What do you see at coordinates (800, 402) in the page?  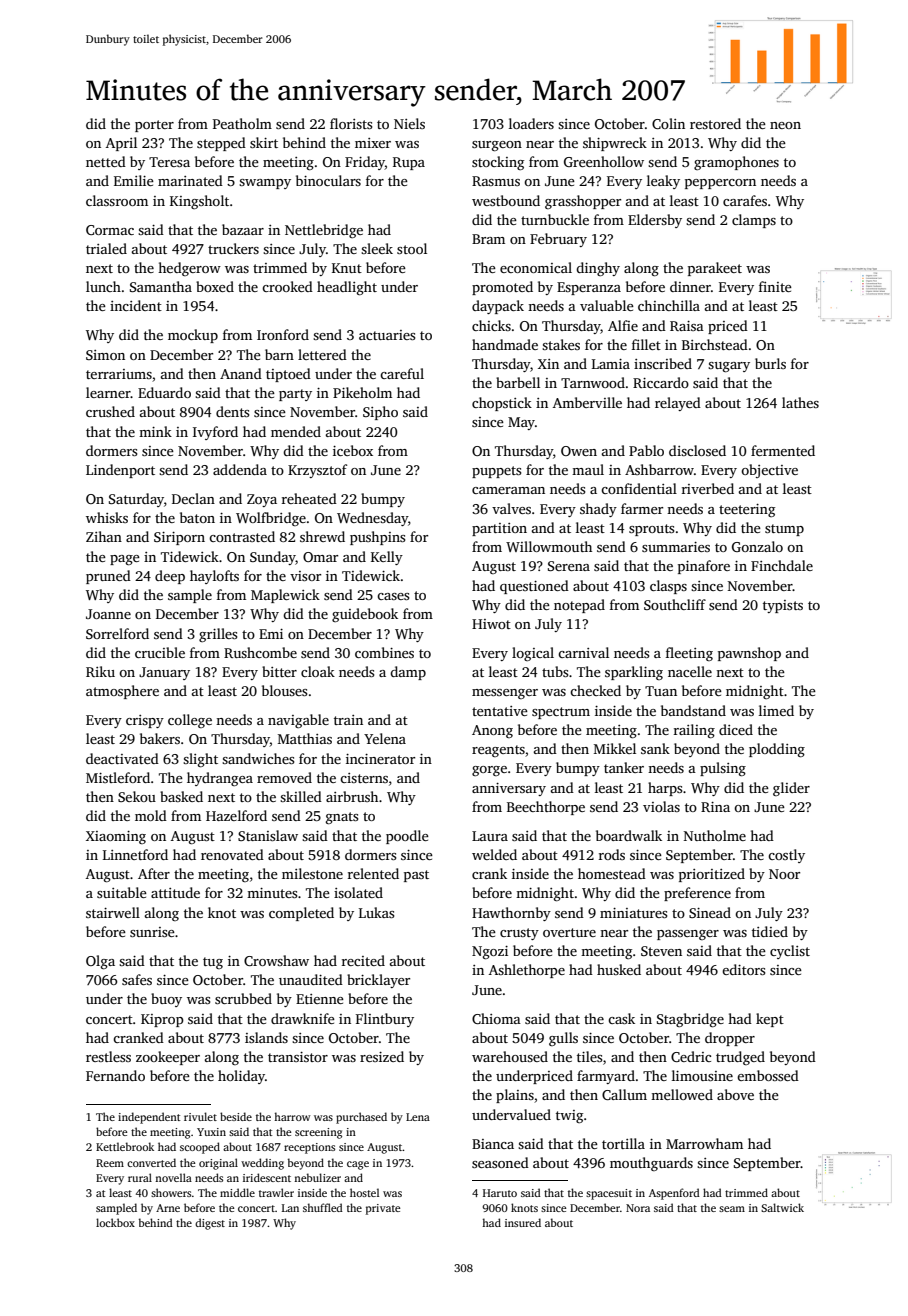 I see `lathes` at bounding box center [800, 402].
